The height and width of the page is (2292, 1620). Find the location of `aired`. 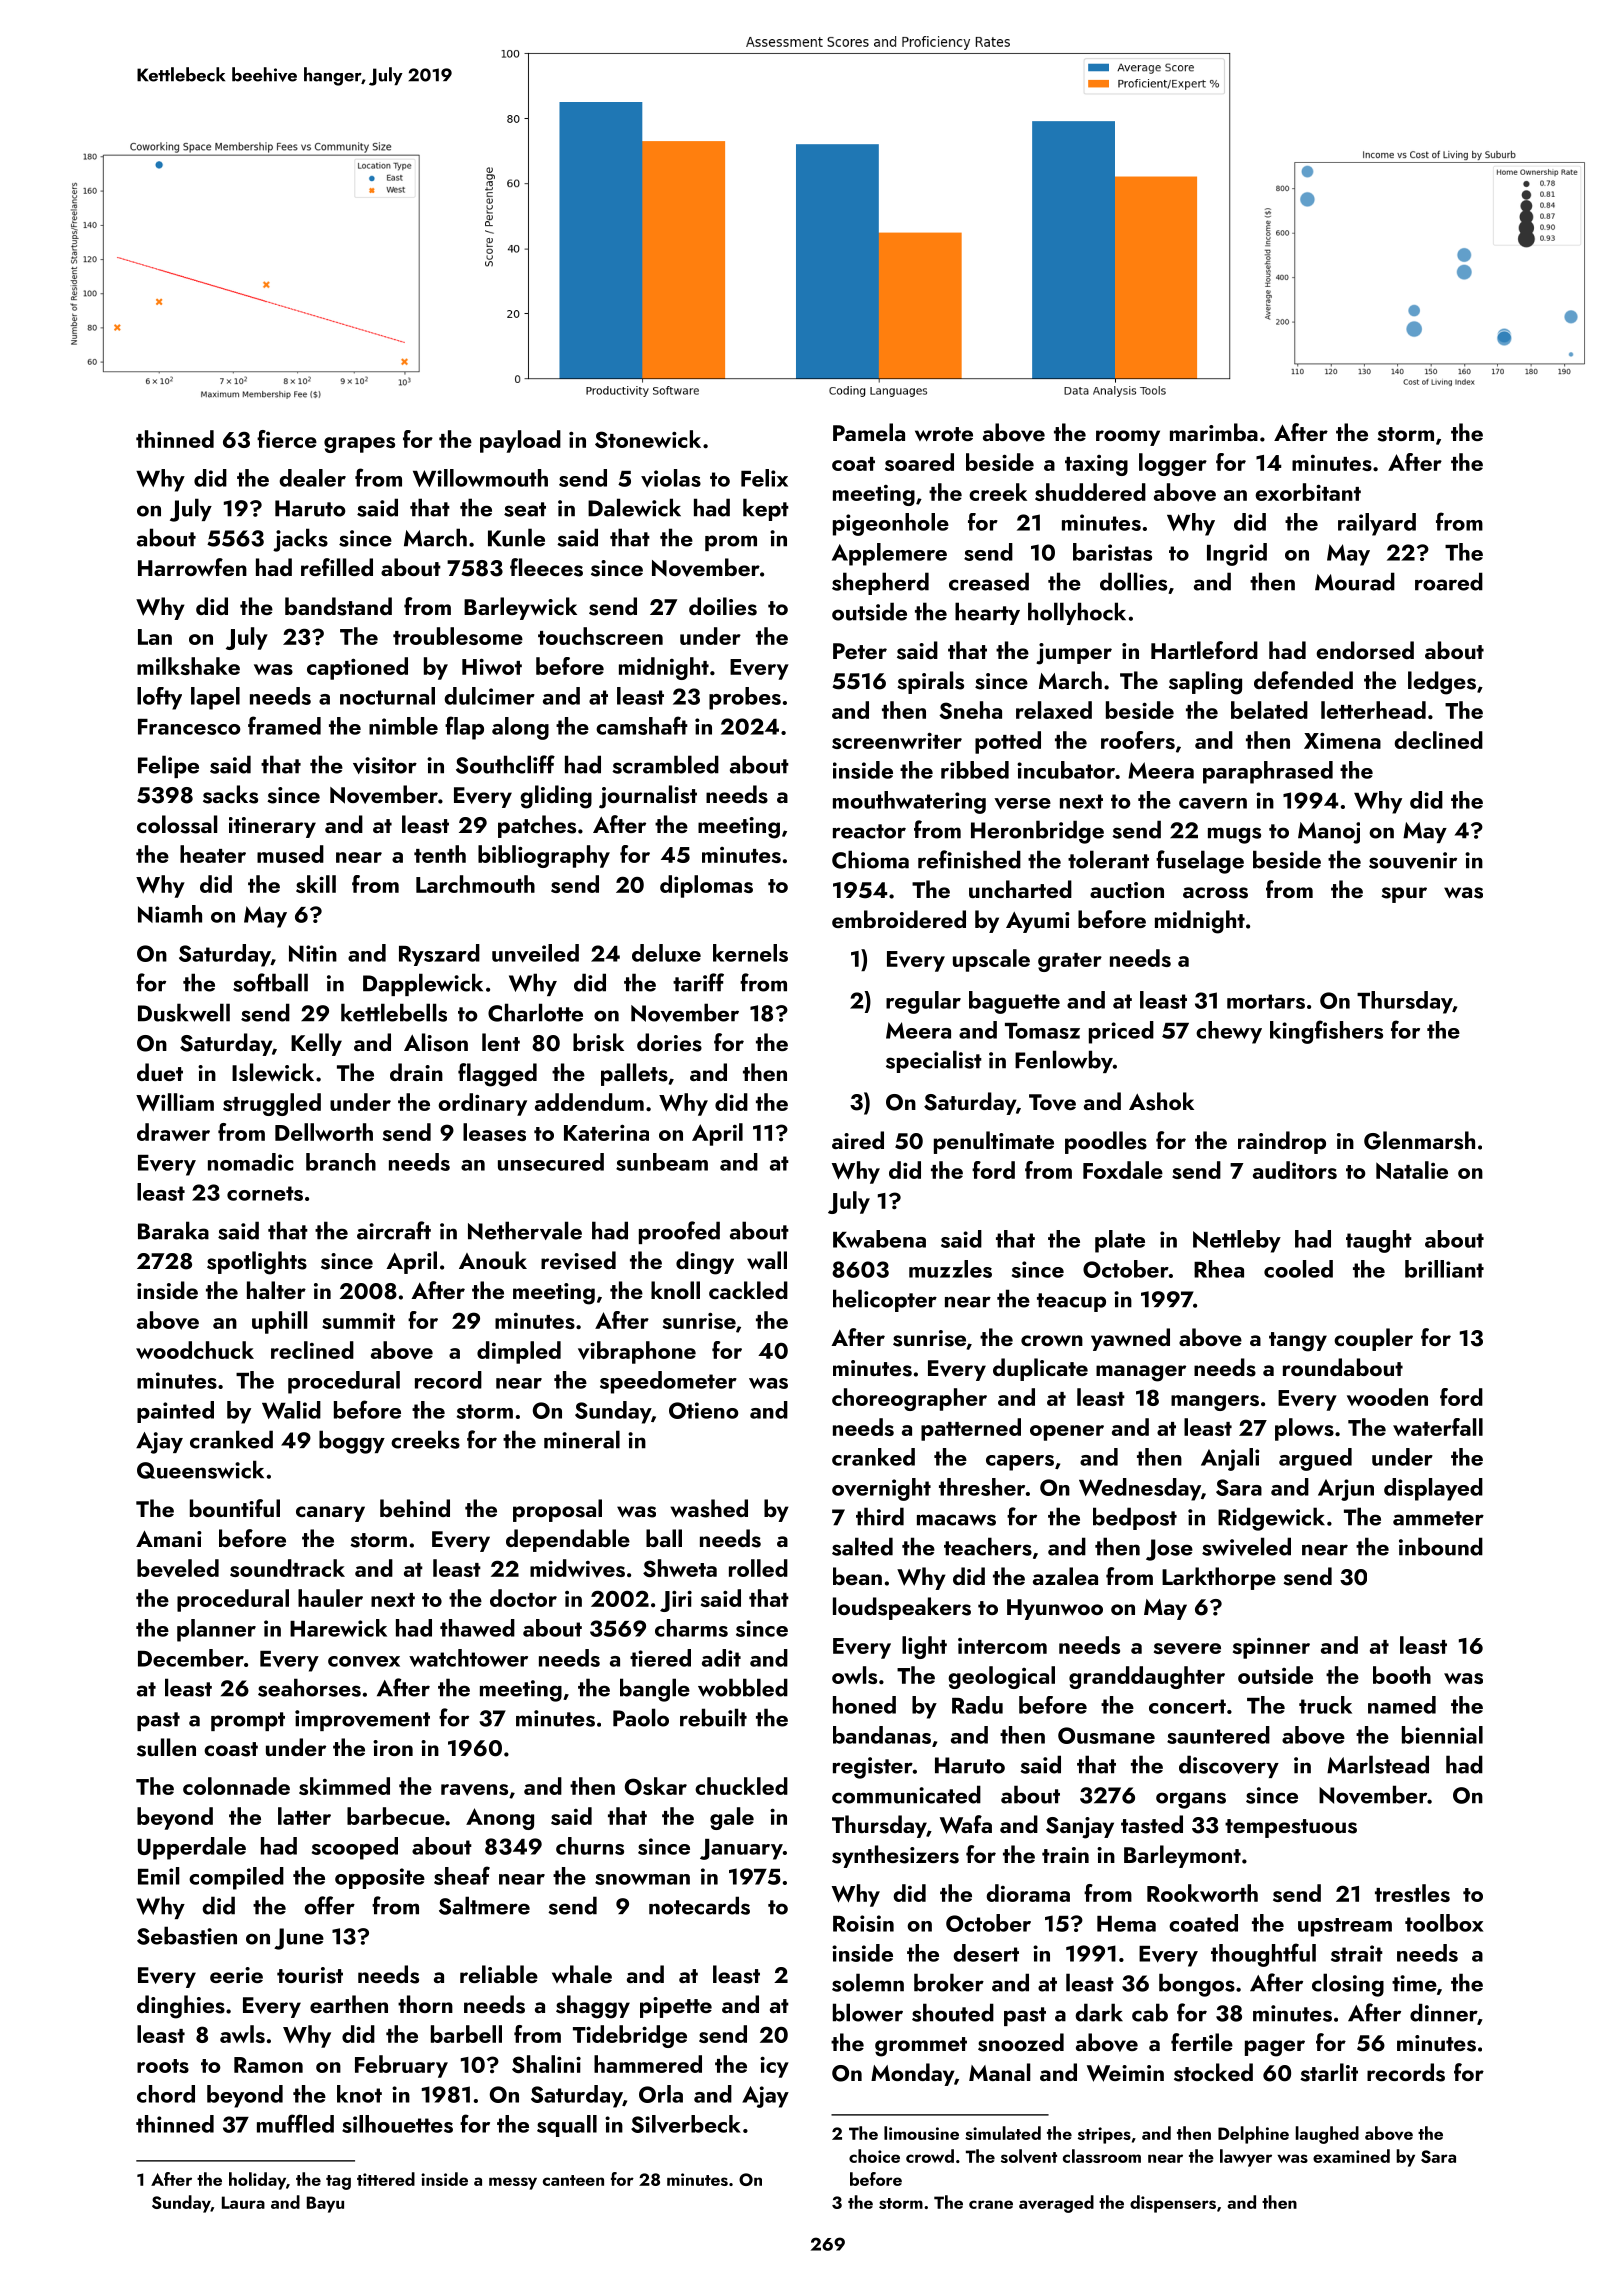

aired is located at coordinates (858, 1140).
